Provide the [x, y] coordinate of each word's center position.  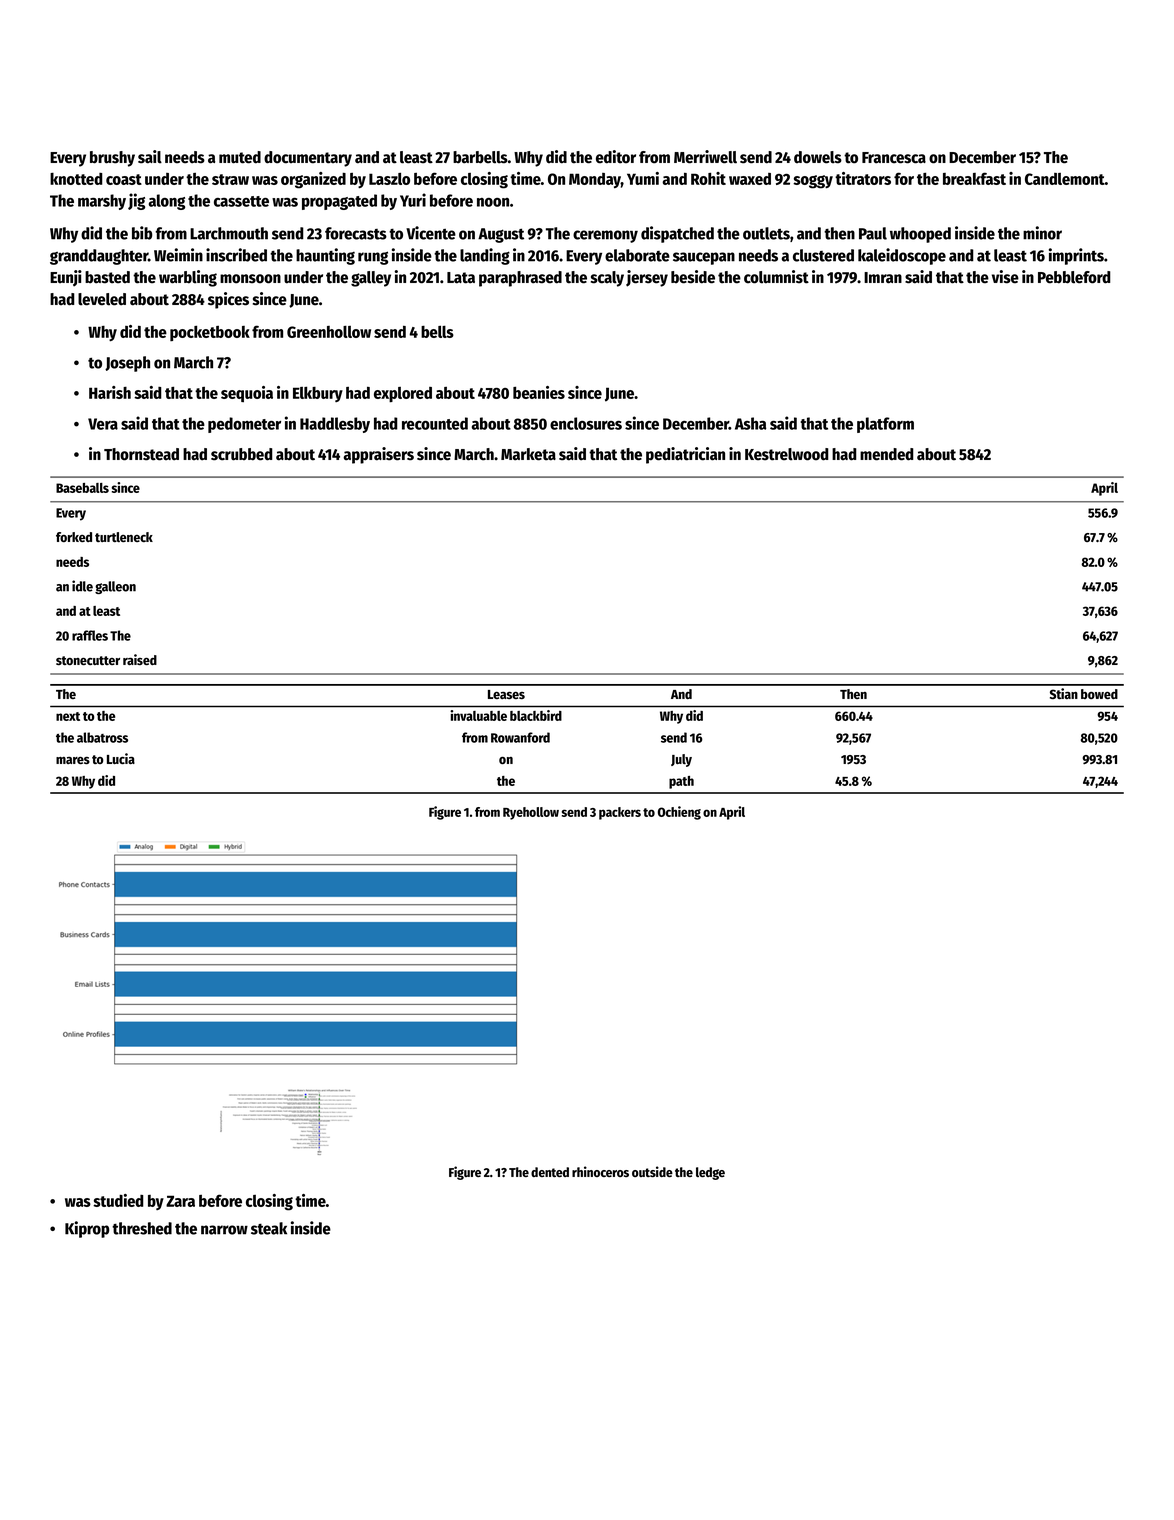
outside [652, 1171]
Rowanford [520, 737]
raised [140, 659]
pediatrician [685, 455]
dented [550, 1172]
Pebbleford [1074, 277]
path [681, 782]
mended [887, 454]
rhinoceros [600, 1171]
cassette [241, 201]
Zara [180, 1201]
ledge [710, 1173]
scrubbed [242, 454]
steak [269, 1228]
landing [485, 256]
